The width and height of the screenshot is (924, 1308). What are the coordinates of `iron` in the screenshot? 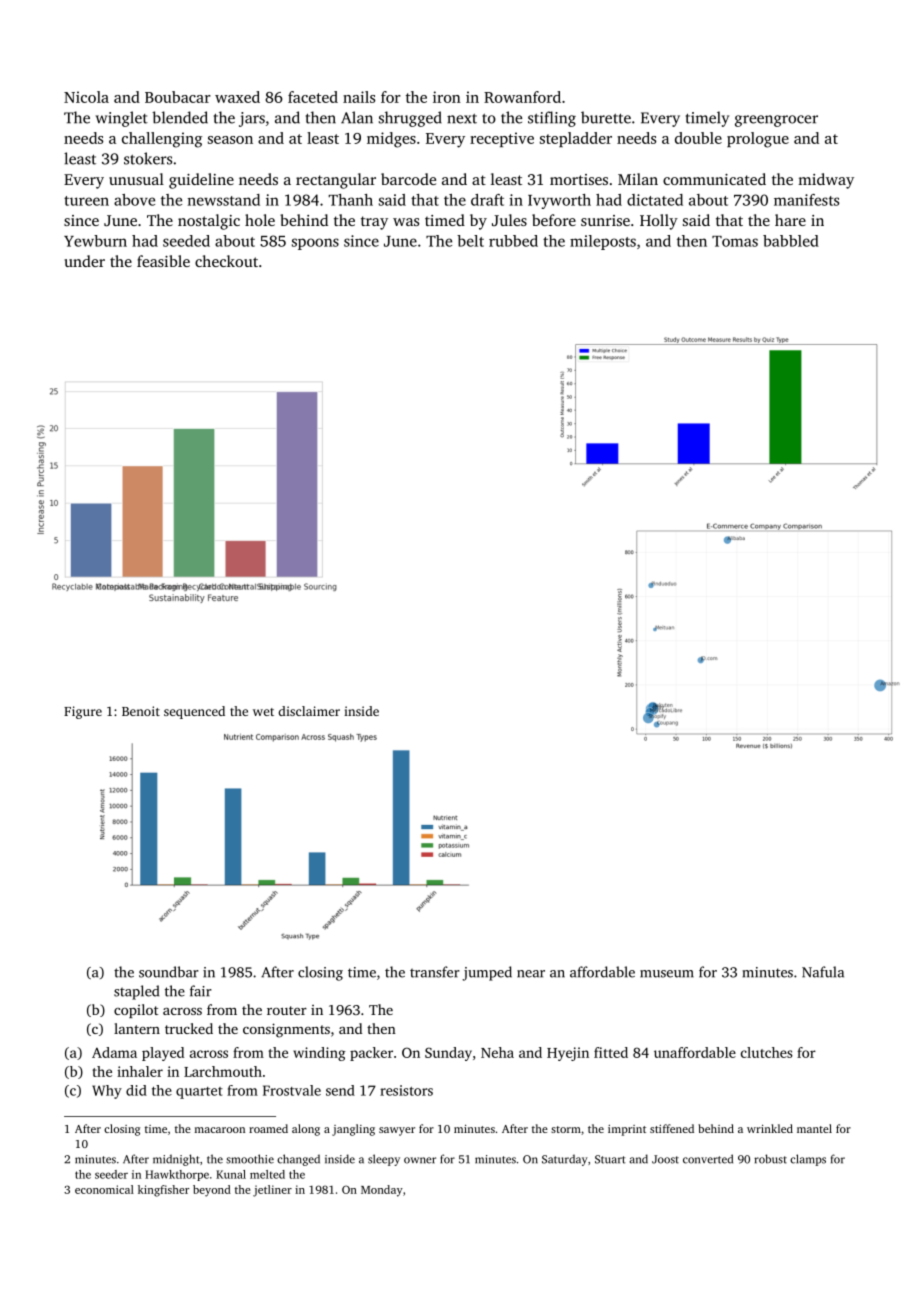 It's located at (447, 97).
